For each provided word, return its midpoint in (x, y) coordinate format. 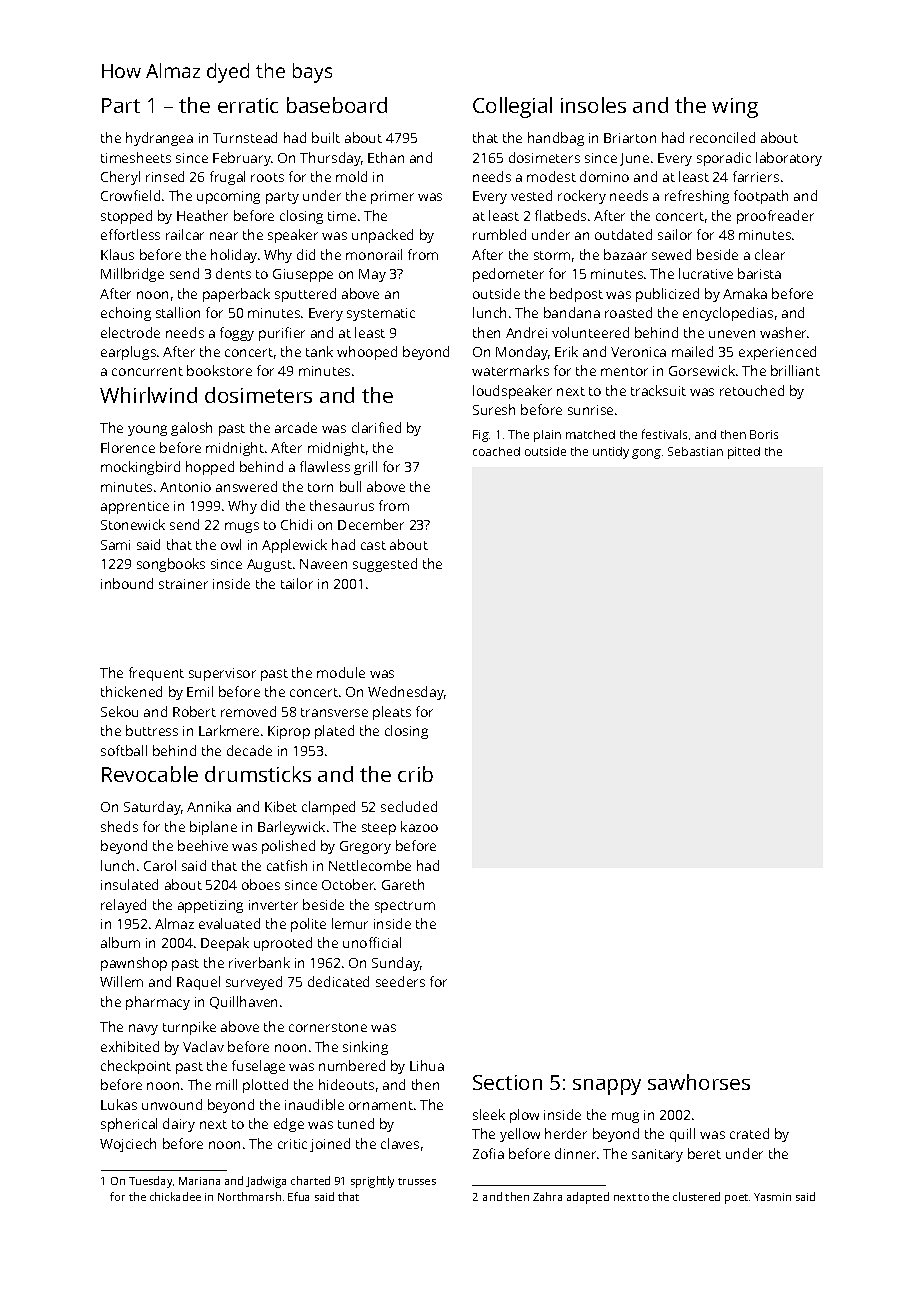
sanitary (657, 1155)
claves (400, 1143)
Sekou (119, 711)
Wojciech (128, 1145)
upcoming (228, 197)
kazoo (419, 826)
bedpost (576, 295)
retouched (752, 390)
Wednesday (406, 693)
